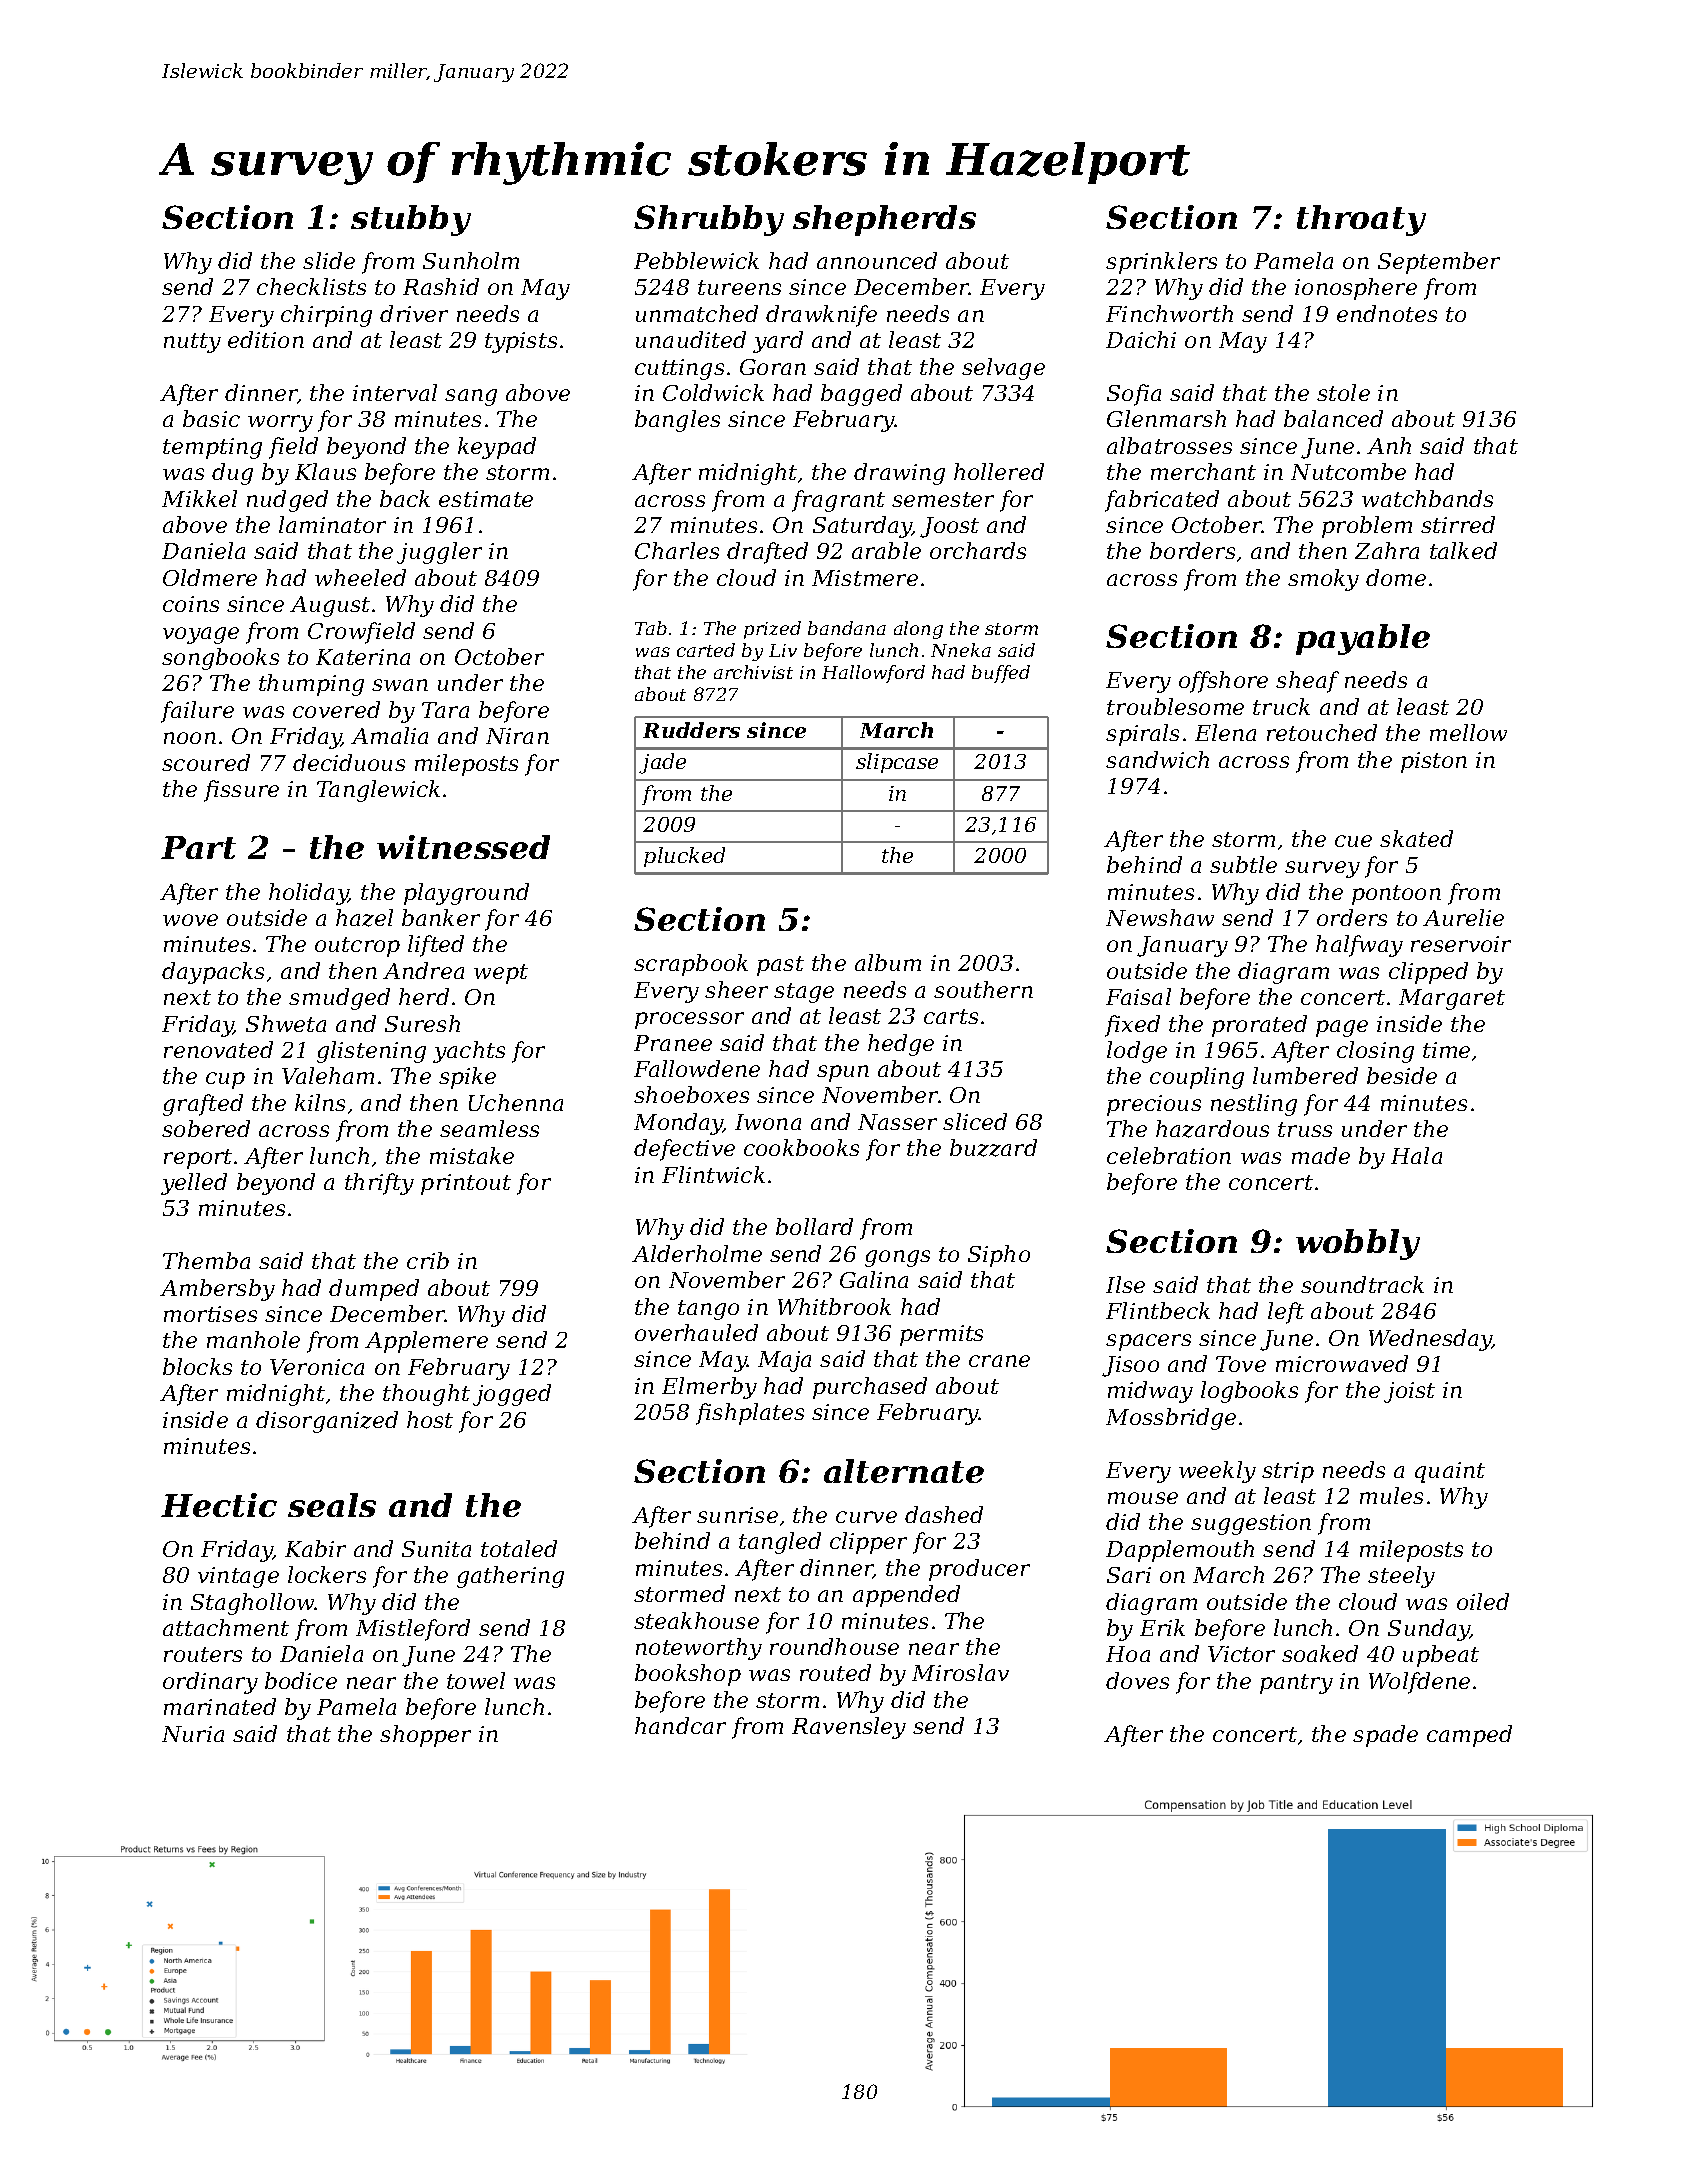 The width and height of the page is (1683, 2178). Describe the element at coordinates (218, 1049) in the page. I see `renovated` at that location.
